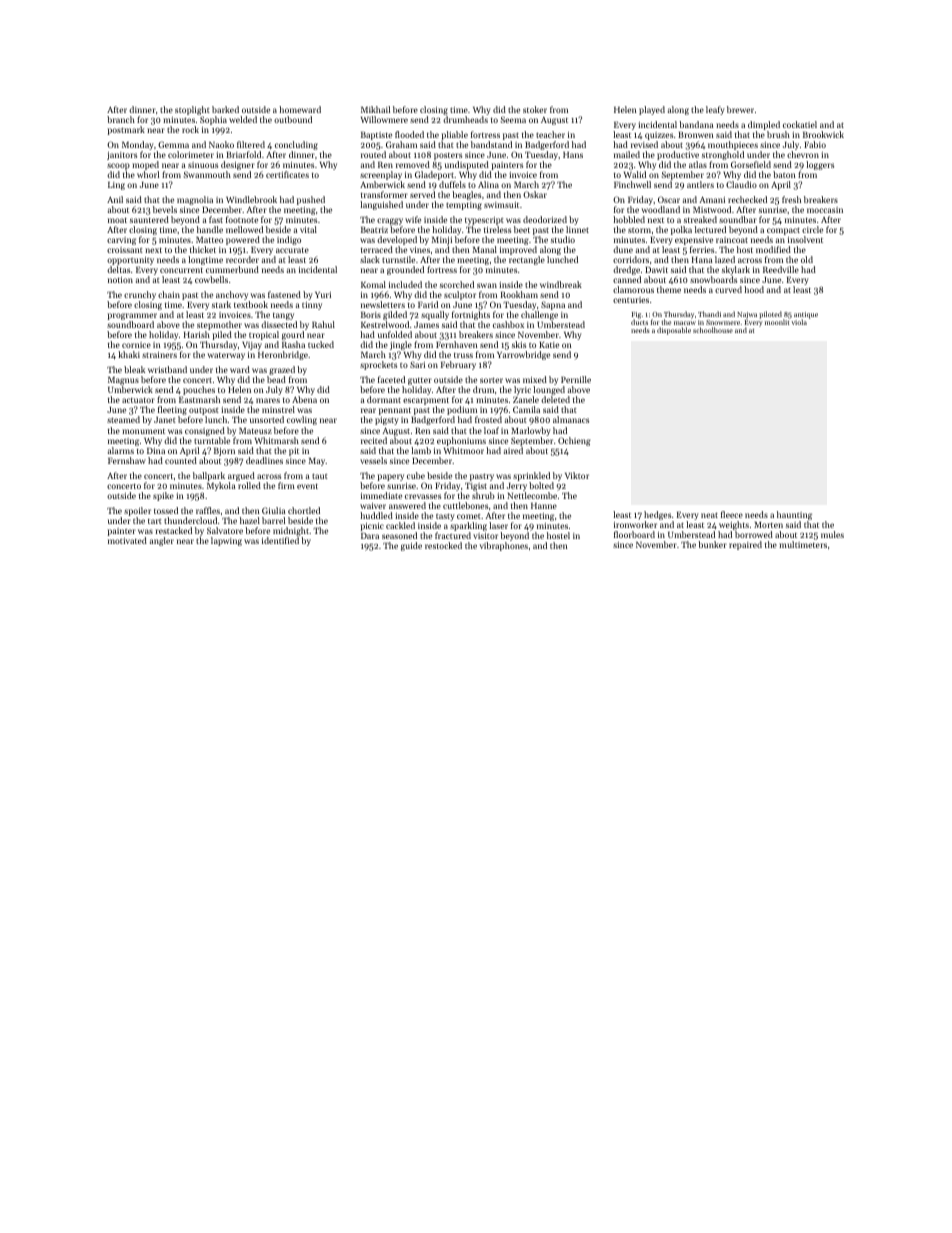  Describe the element at coordinates (783, 231) in the screenshot. I see `compact` at that location.
